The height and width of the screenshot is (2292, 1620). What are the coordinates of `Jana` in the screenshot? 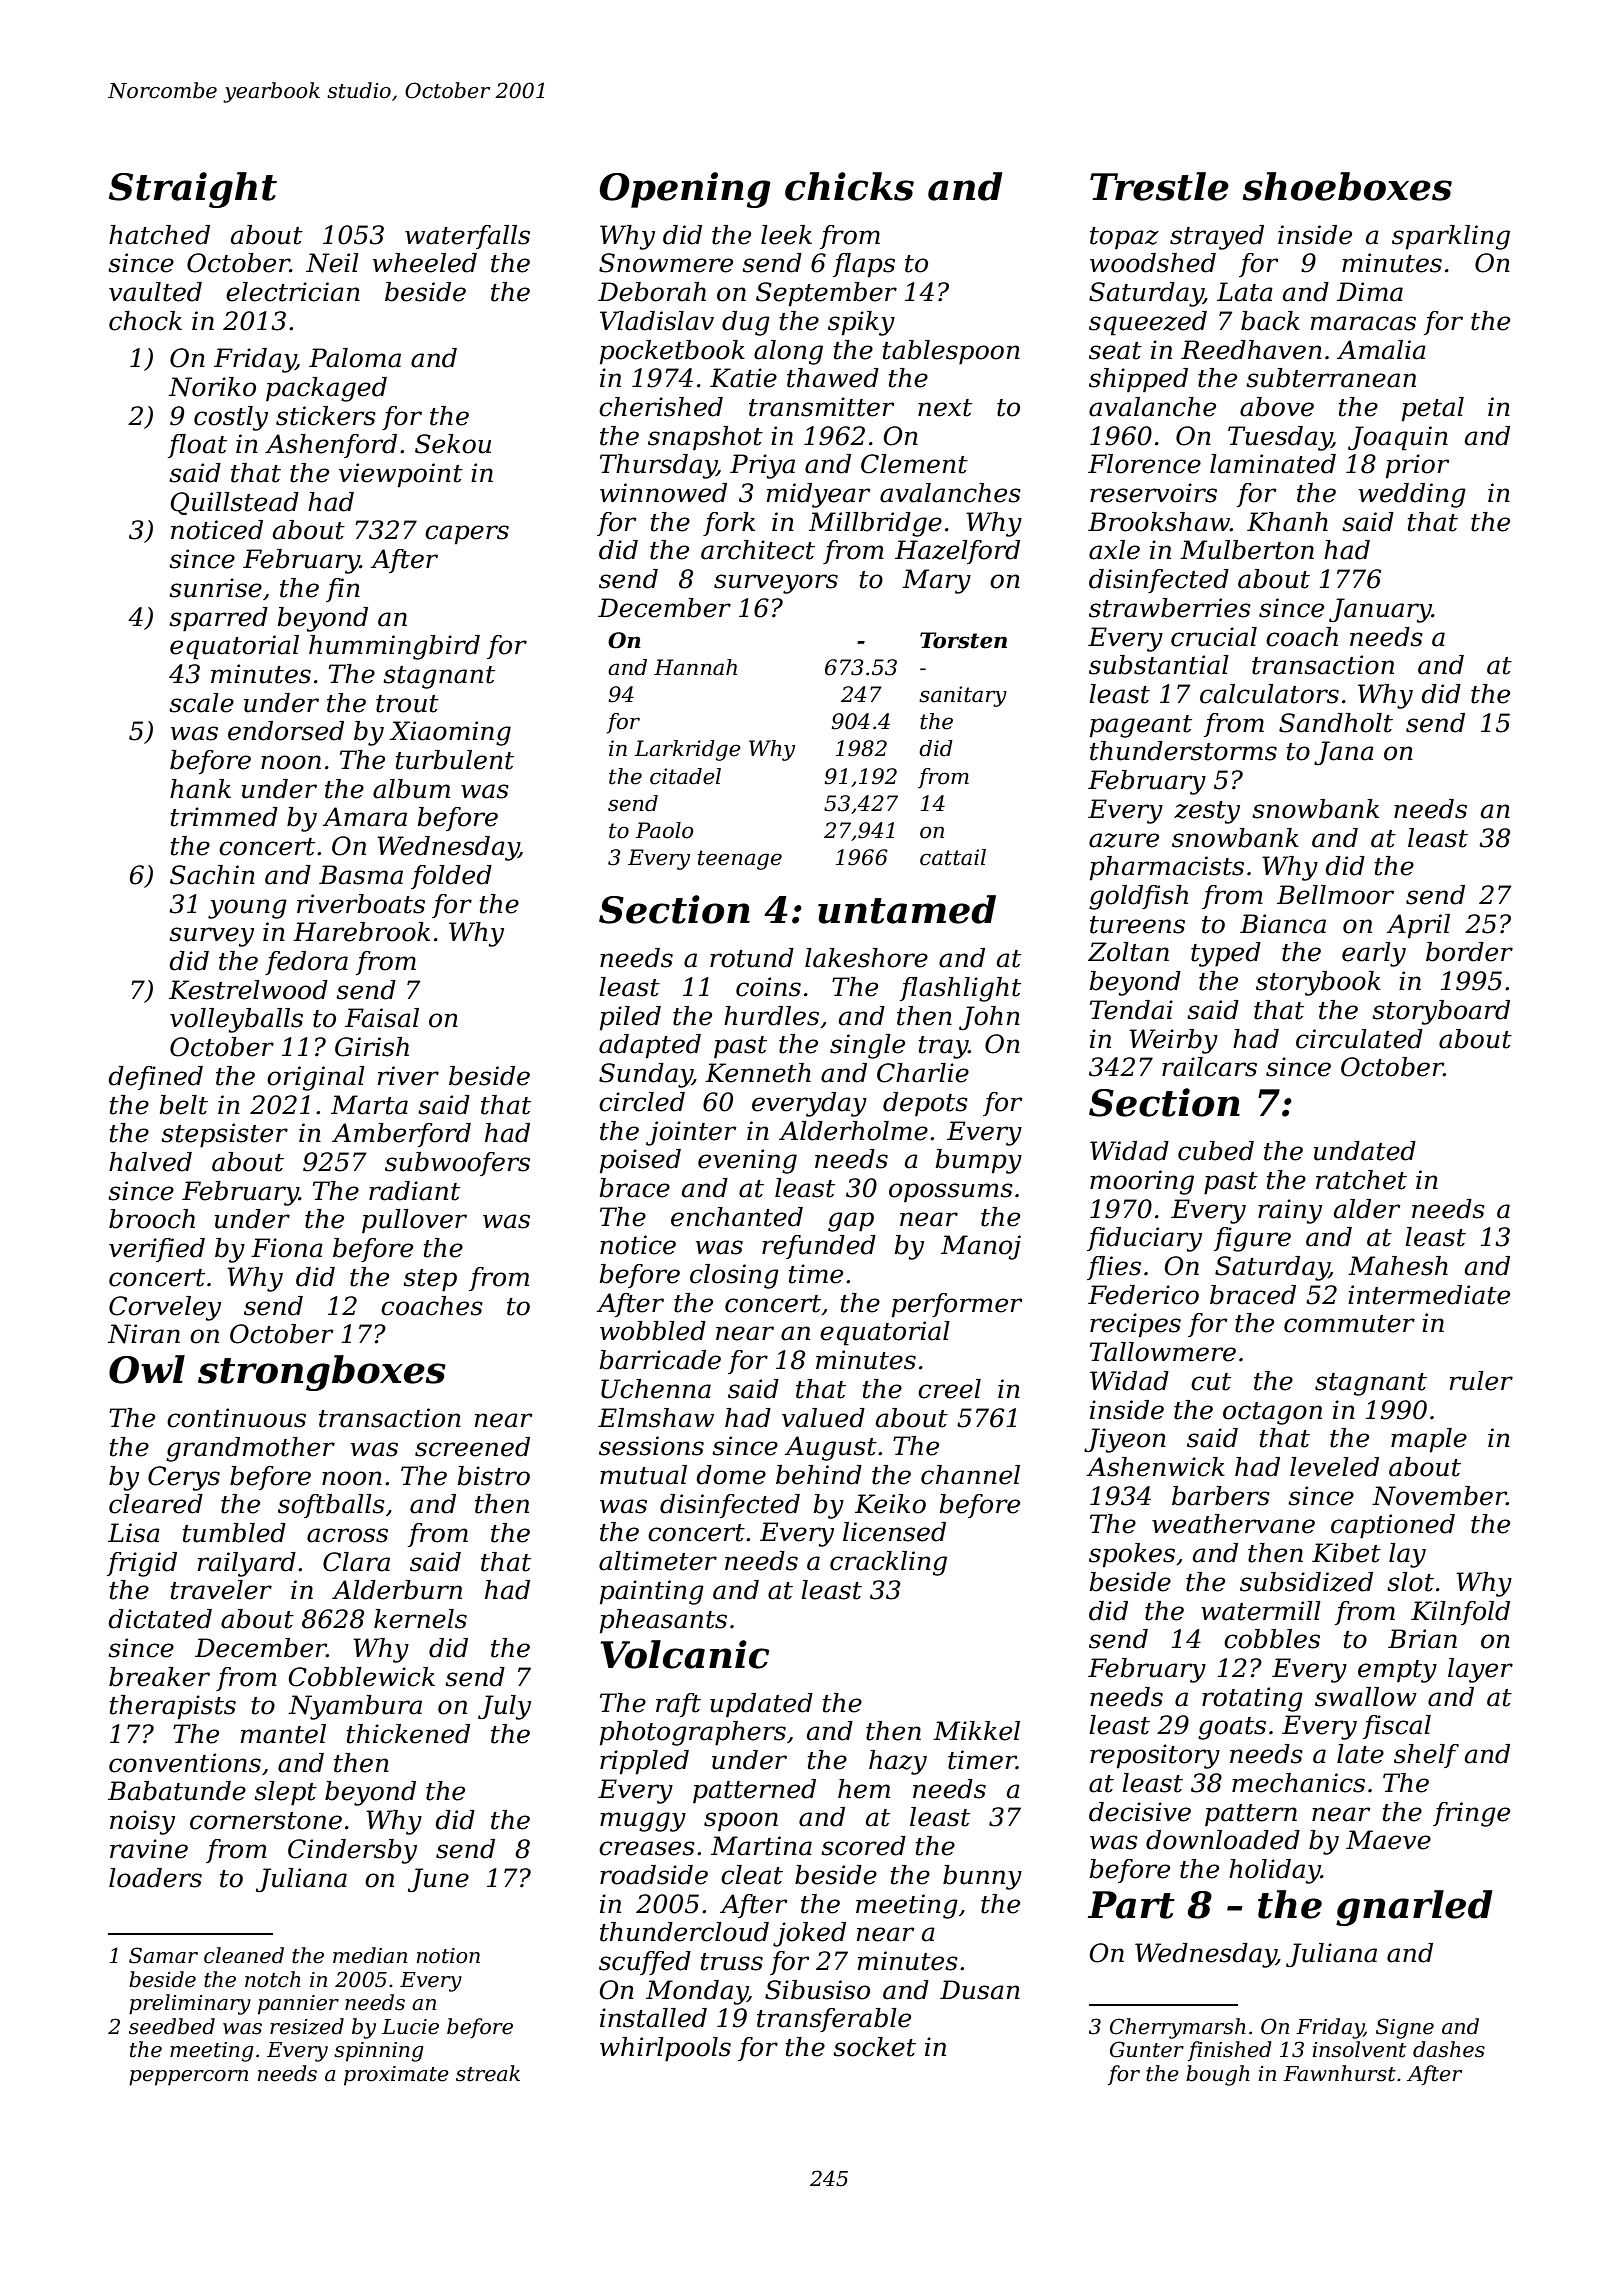 It's located at (1344, 753).
